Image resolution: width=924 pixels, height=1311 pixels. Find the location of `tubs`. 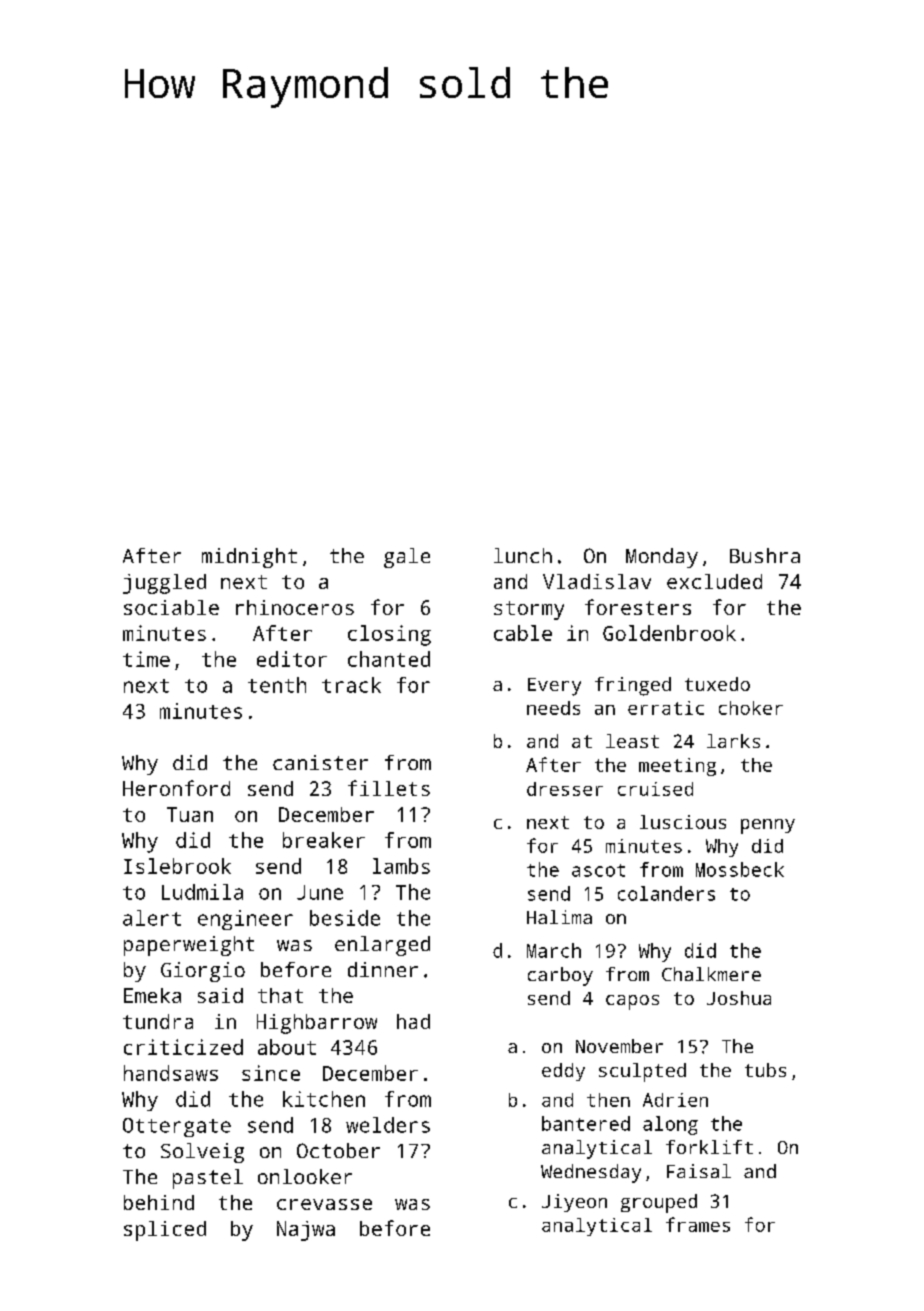

tubs is located at coordinates (765, 1070).
